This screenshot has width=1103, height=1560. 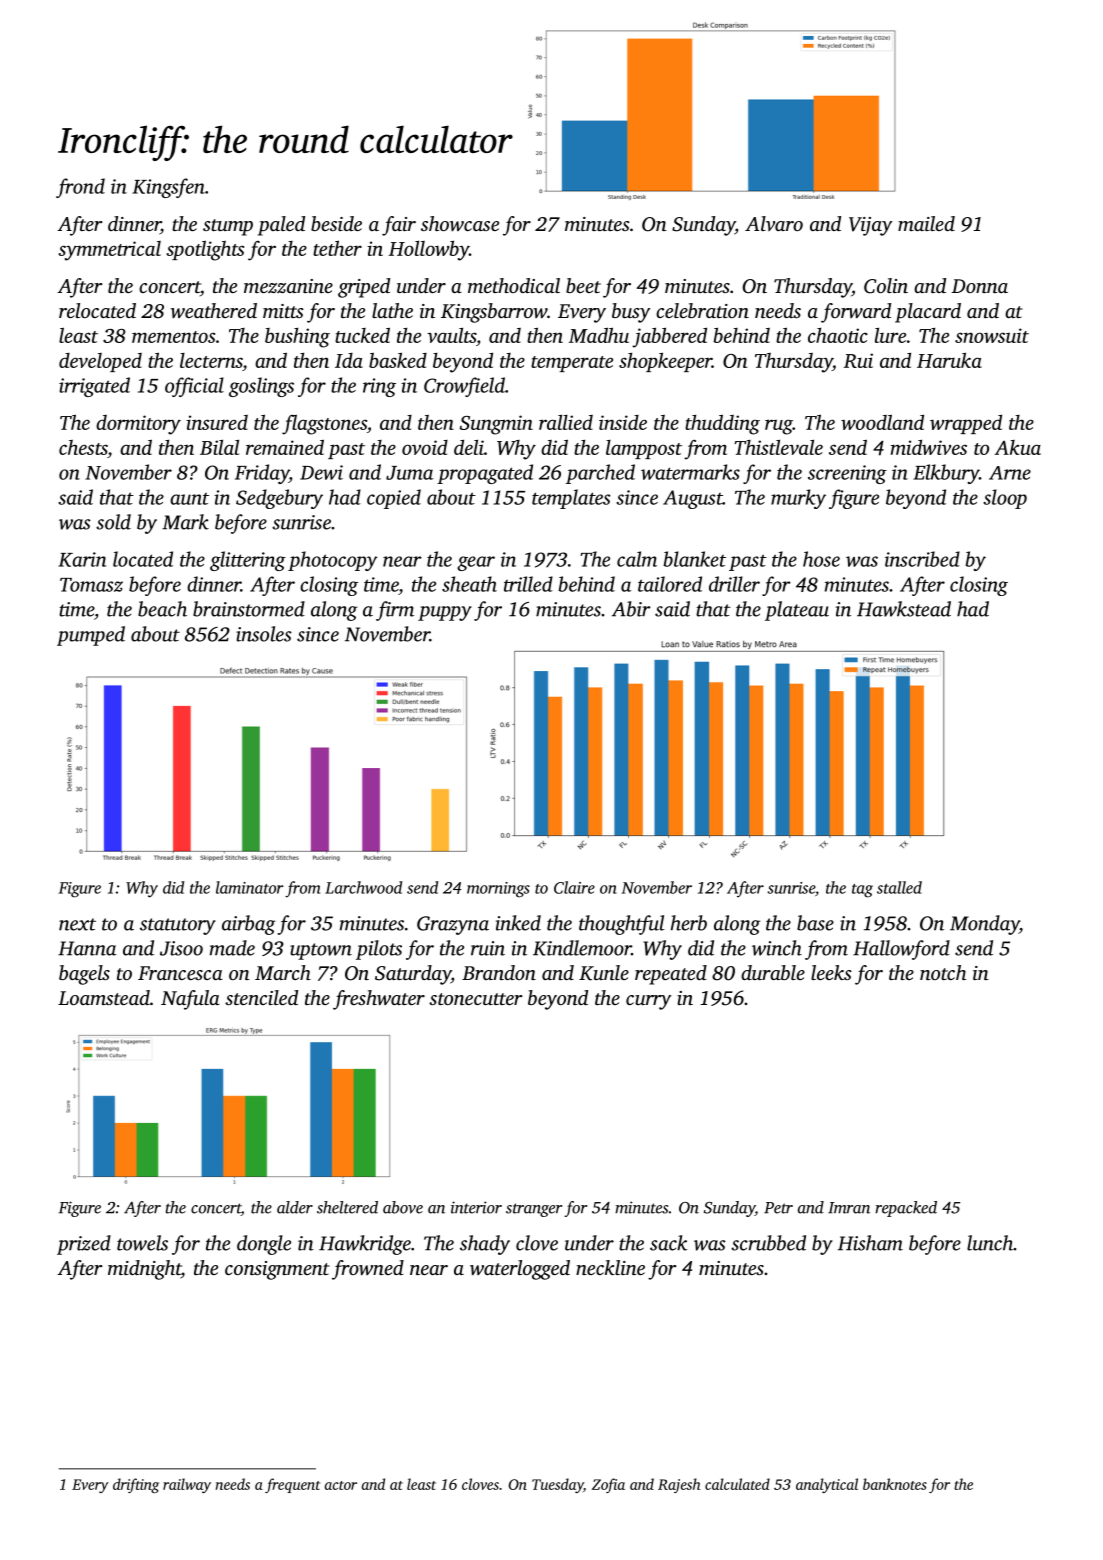 I want to click on parched, so click(x=600, y=474).
